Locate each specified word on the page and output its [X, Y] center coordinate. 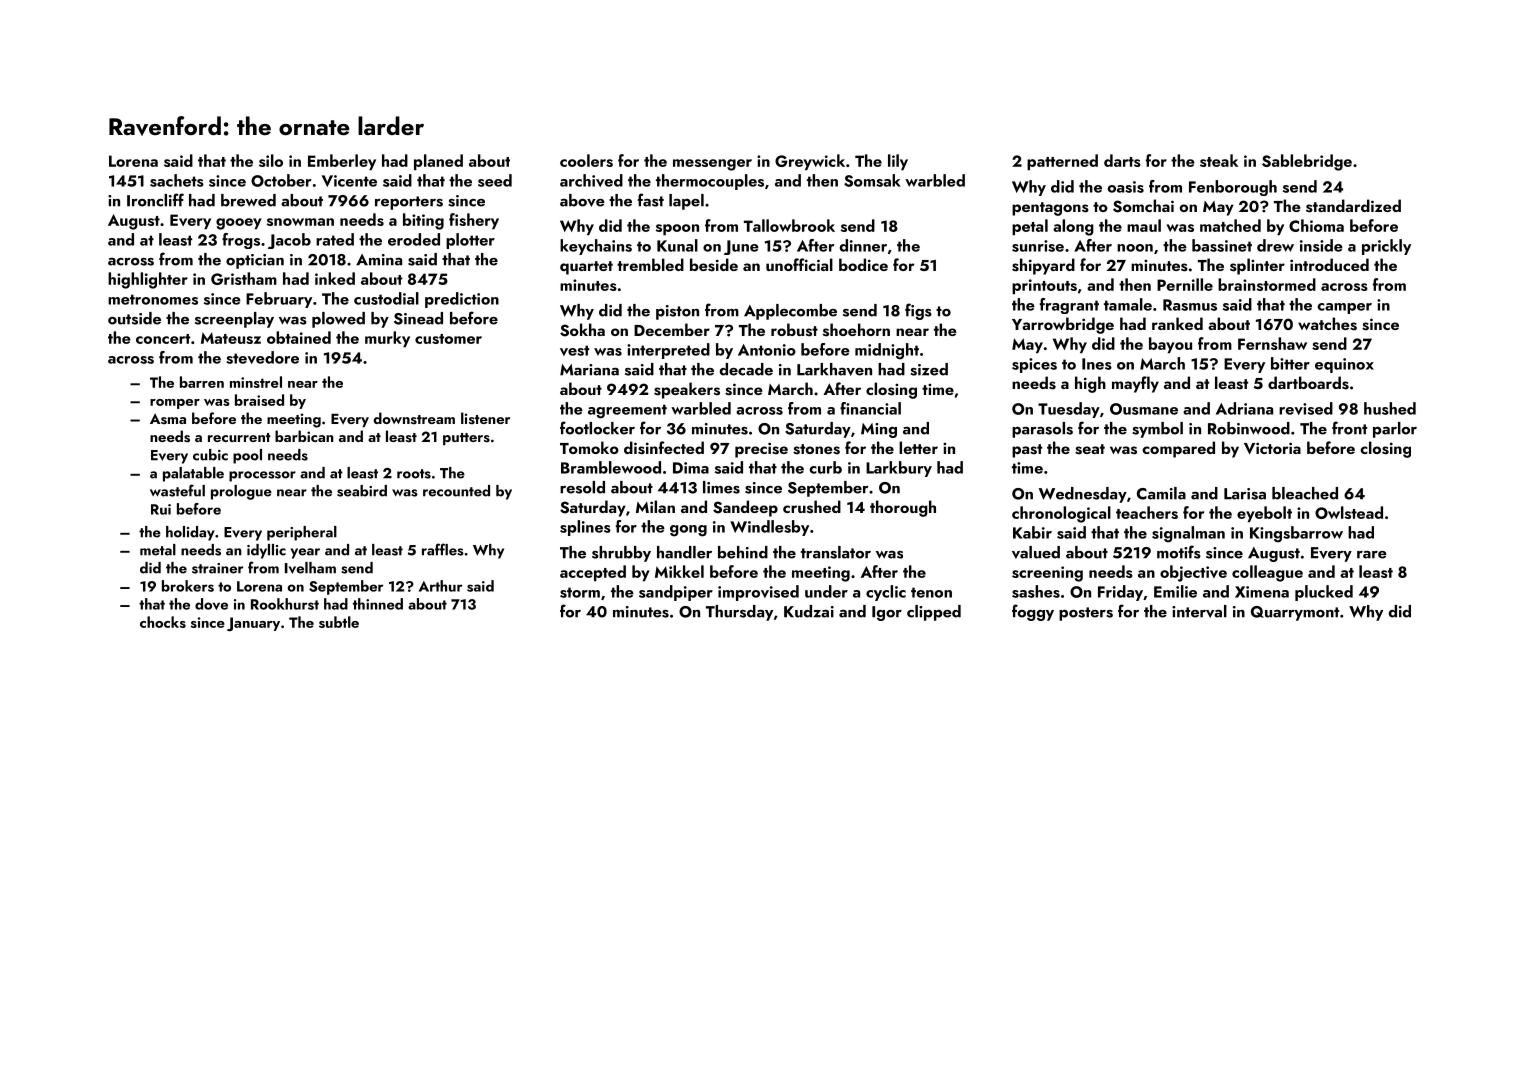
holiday [190, 533]
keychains [596, 247]
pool [247, 456]
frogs [241, 241]
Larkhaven [834, 369]
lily [898, 162]
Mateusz [231, 338]
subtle [339, 622]
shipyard [1043, 266]
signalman [1188, 534]
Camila [1161, 493]
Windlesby [769, 528]
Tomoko [589, 447]
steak [1219, 160]
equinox [1344, 365]
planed [438, 162]
